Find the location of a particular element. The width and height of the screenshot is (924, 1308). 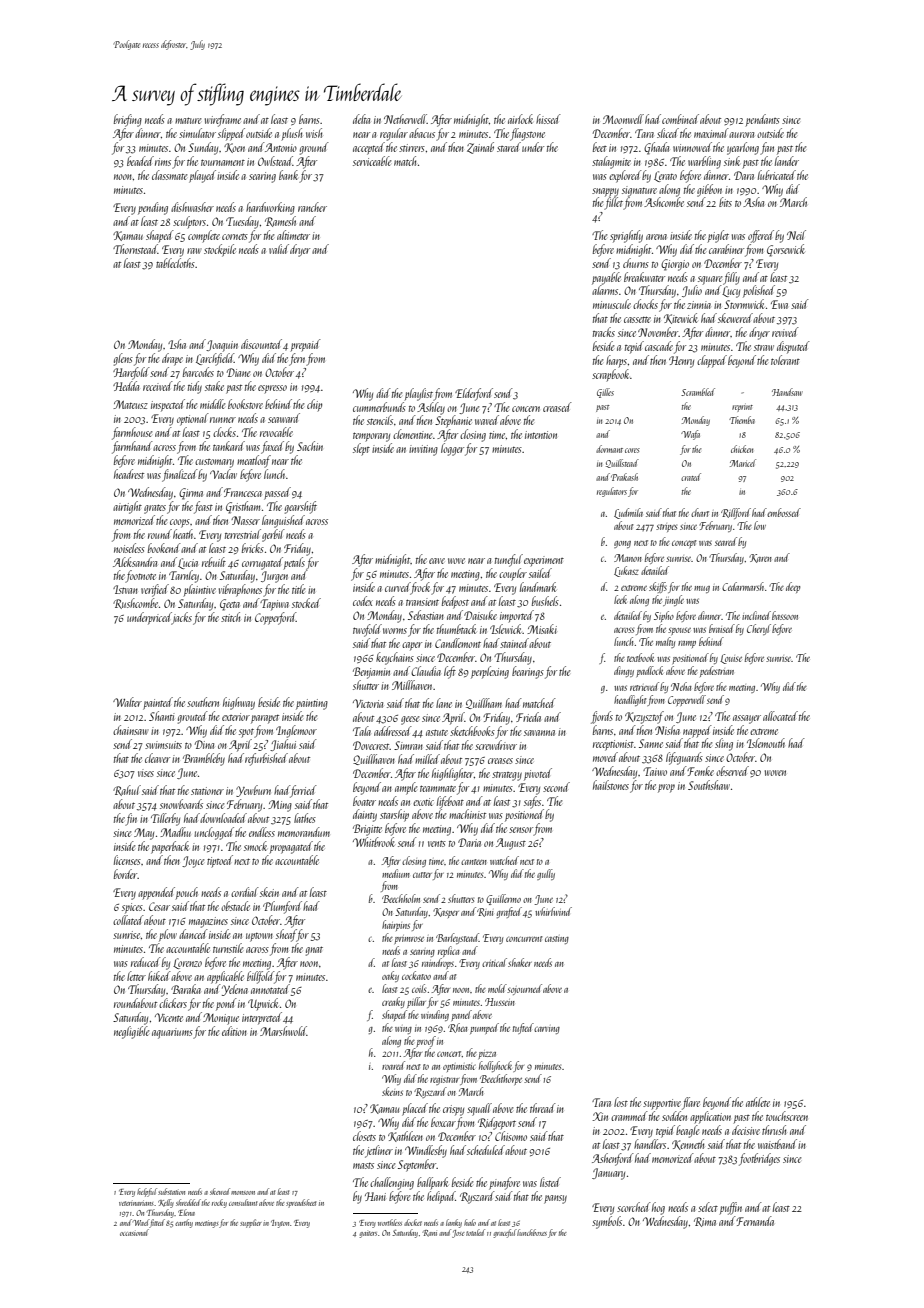

supplier is located at coordinates (251, 1223).
